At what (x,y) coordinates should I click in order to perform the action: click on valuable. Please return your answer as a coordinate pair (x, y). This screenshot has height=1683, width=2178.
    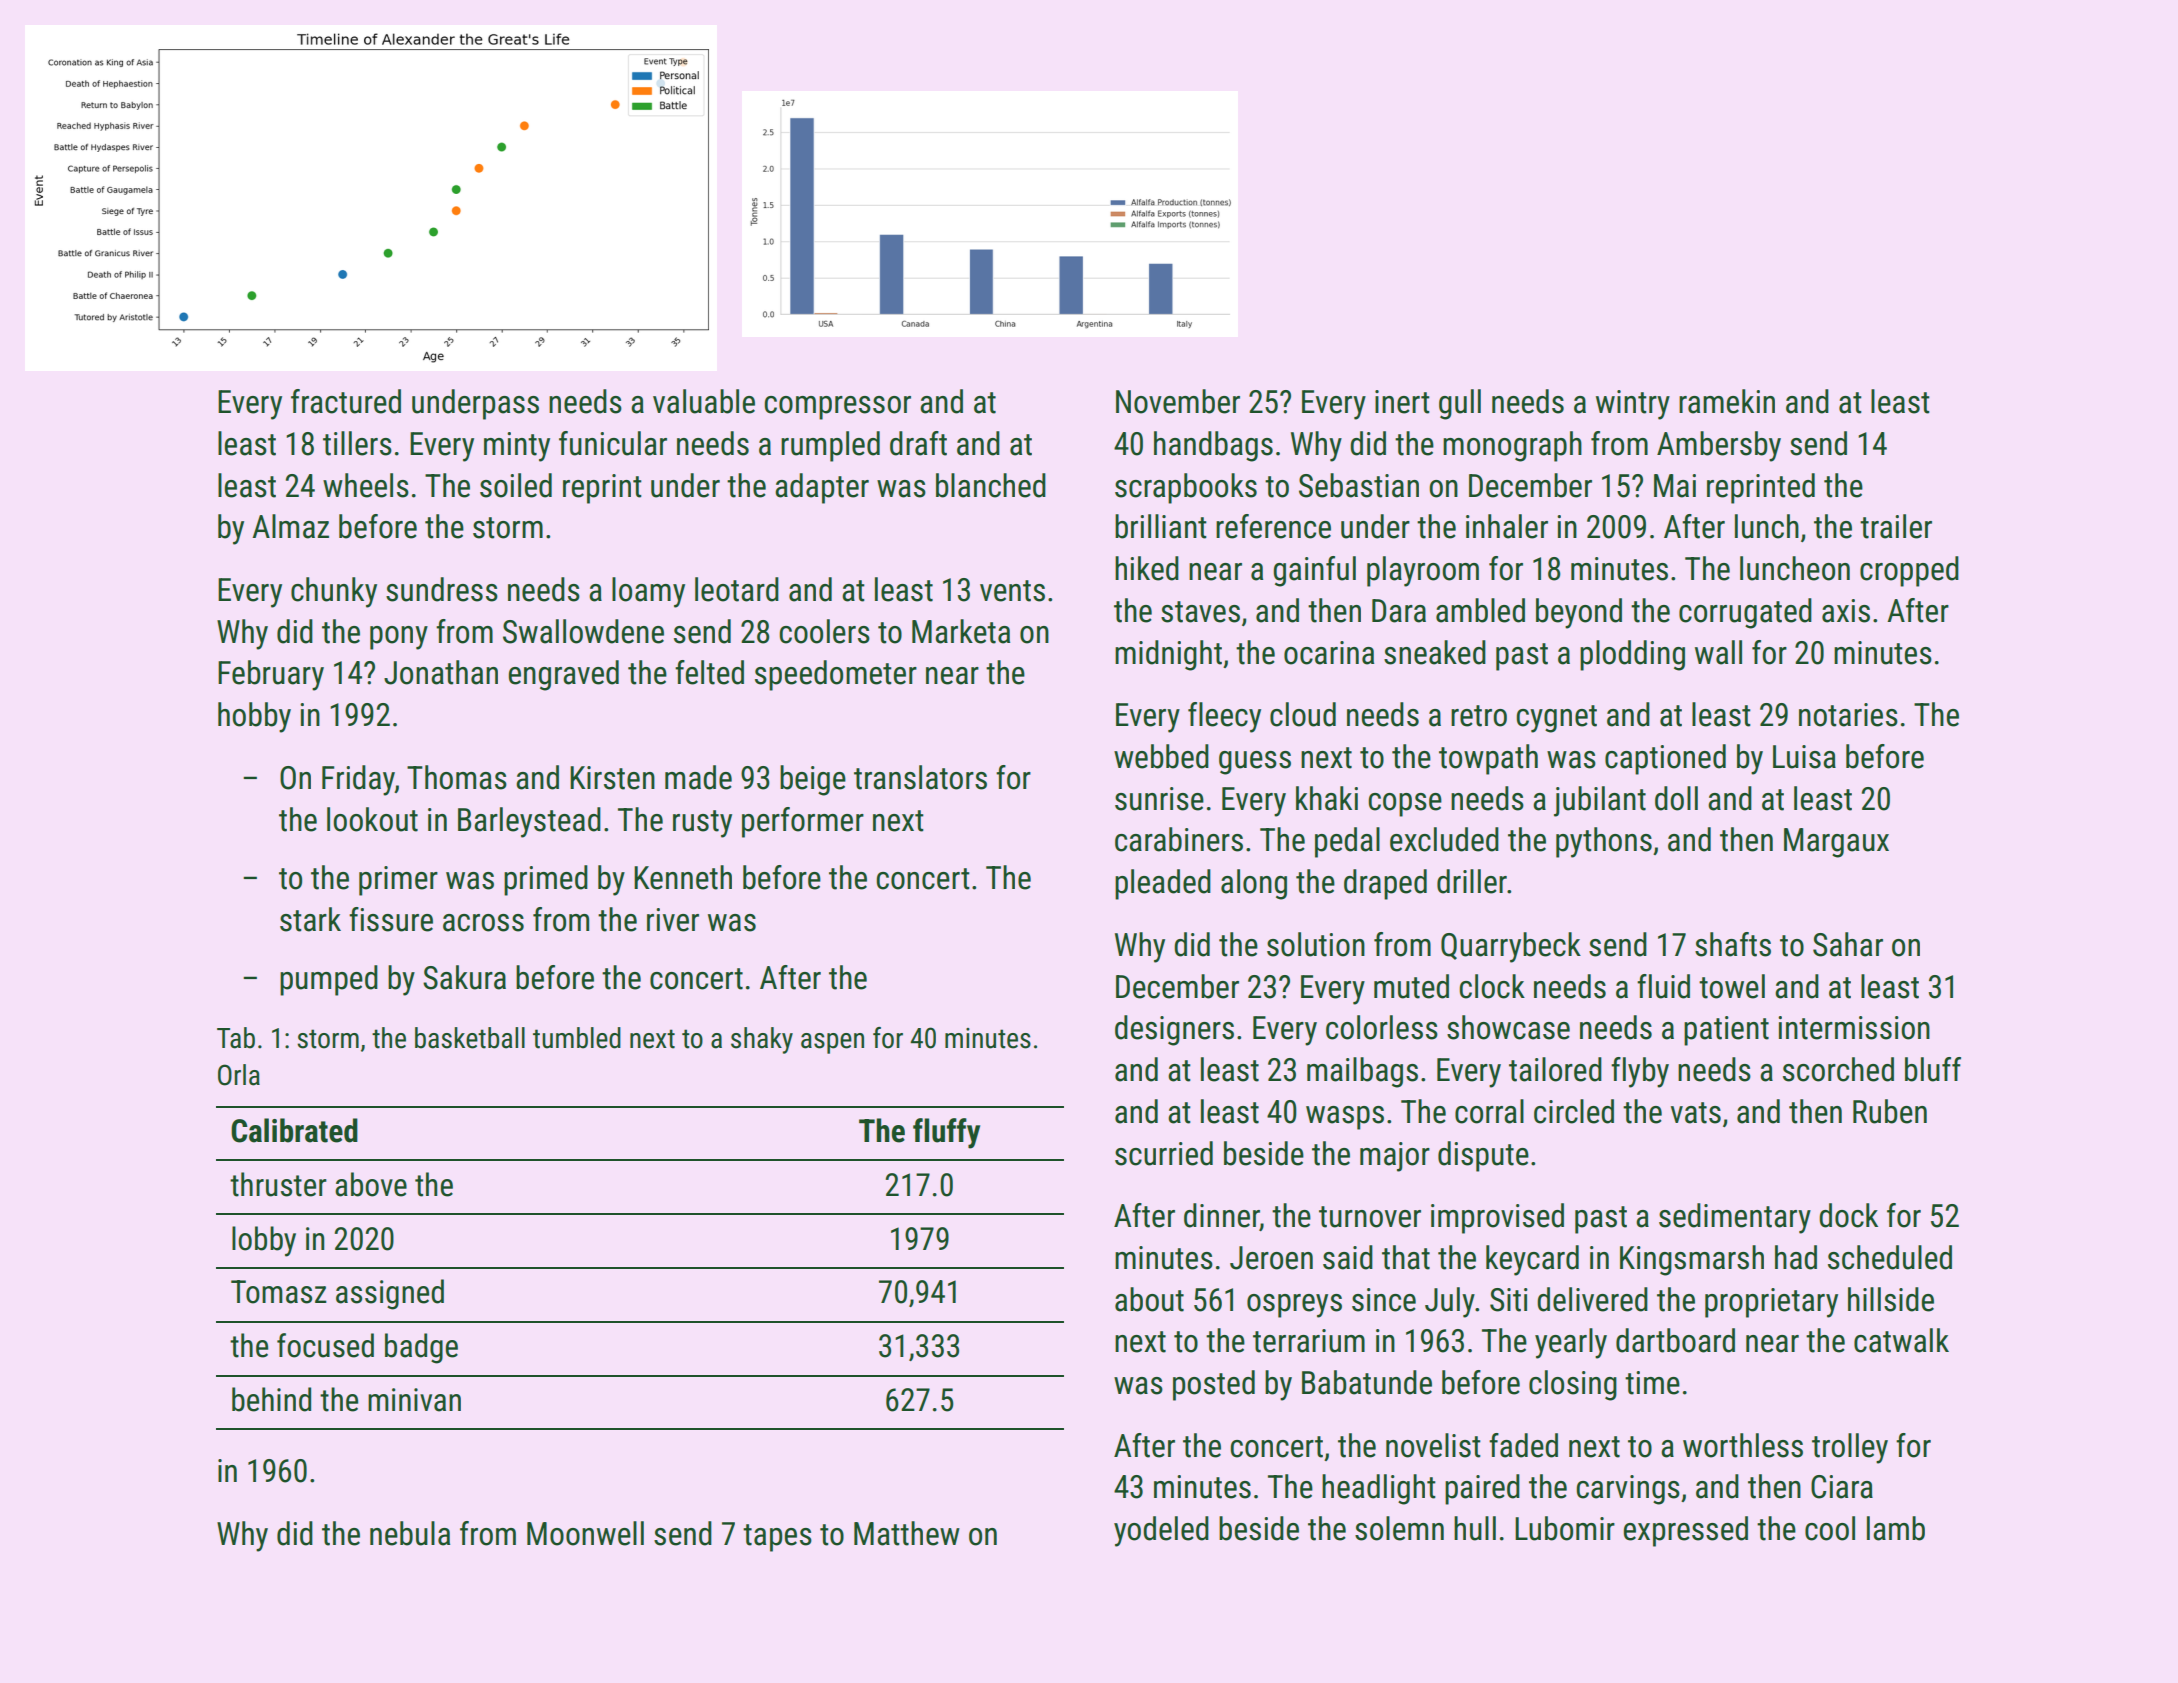
    Looking at the image, I should click on (704, 401).
